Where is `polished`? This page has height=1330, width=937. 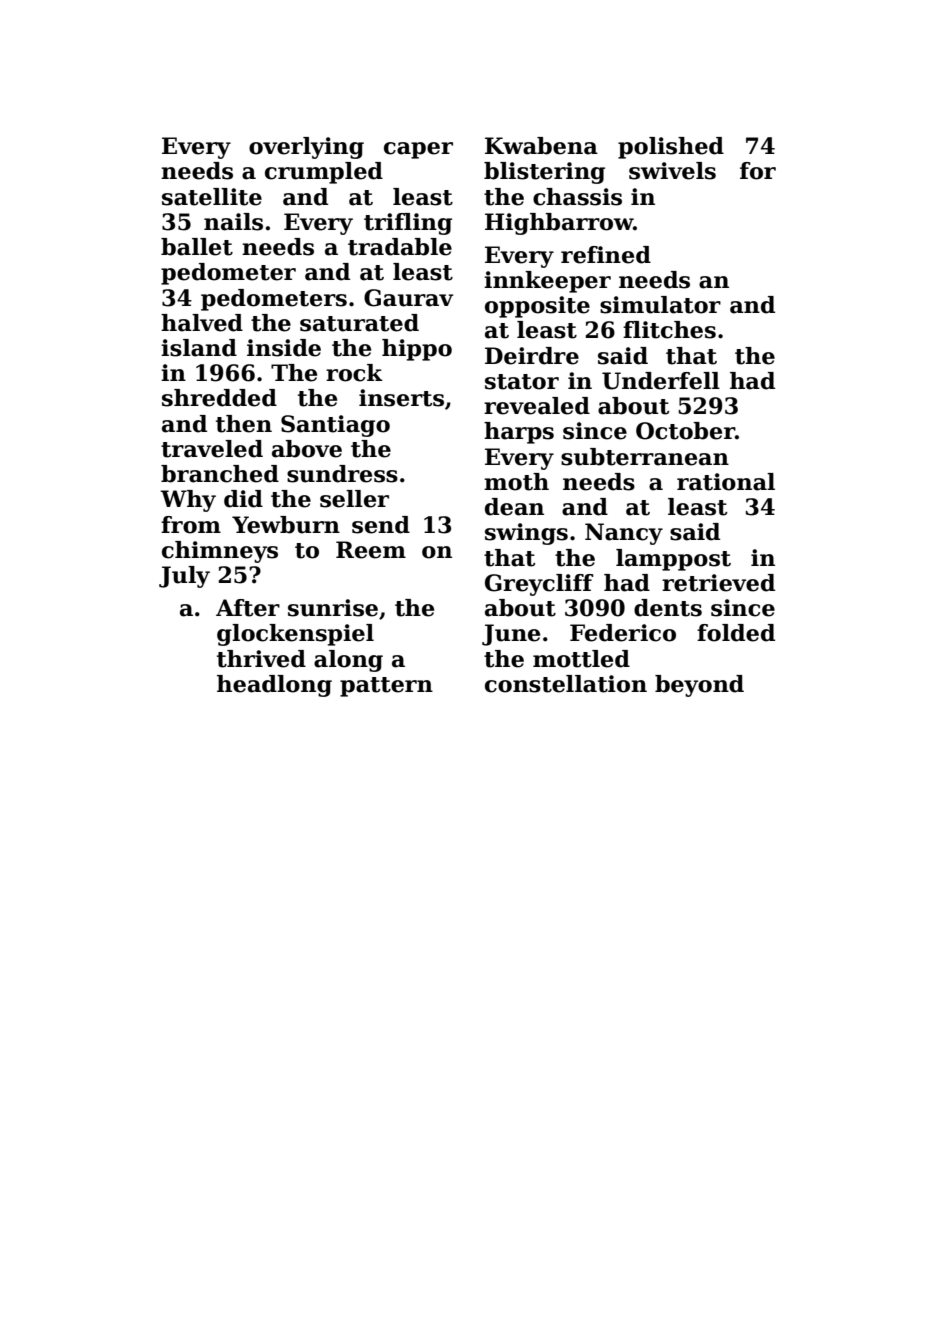 polished is located at coordinates (671, 148).
